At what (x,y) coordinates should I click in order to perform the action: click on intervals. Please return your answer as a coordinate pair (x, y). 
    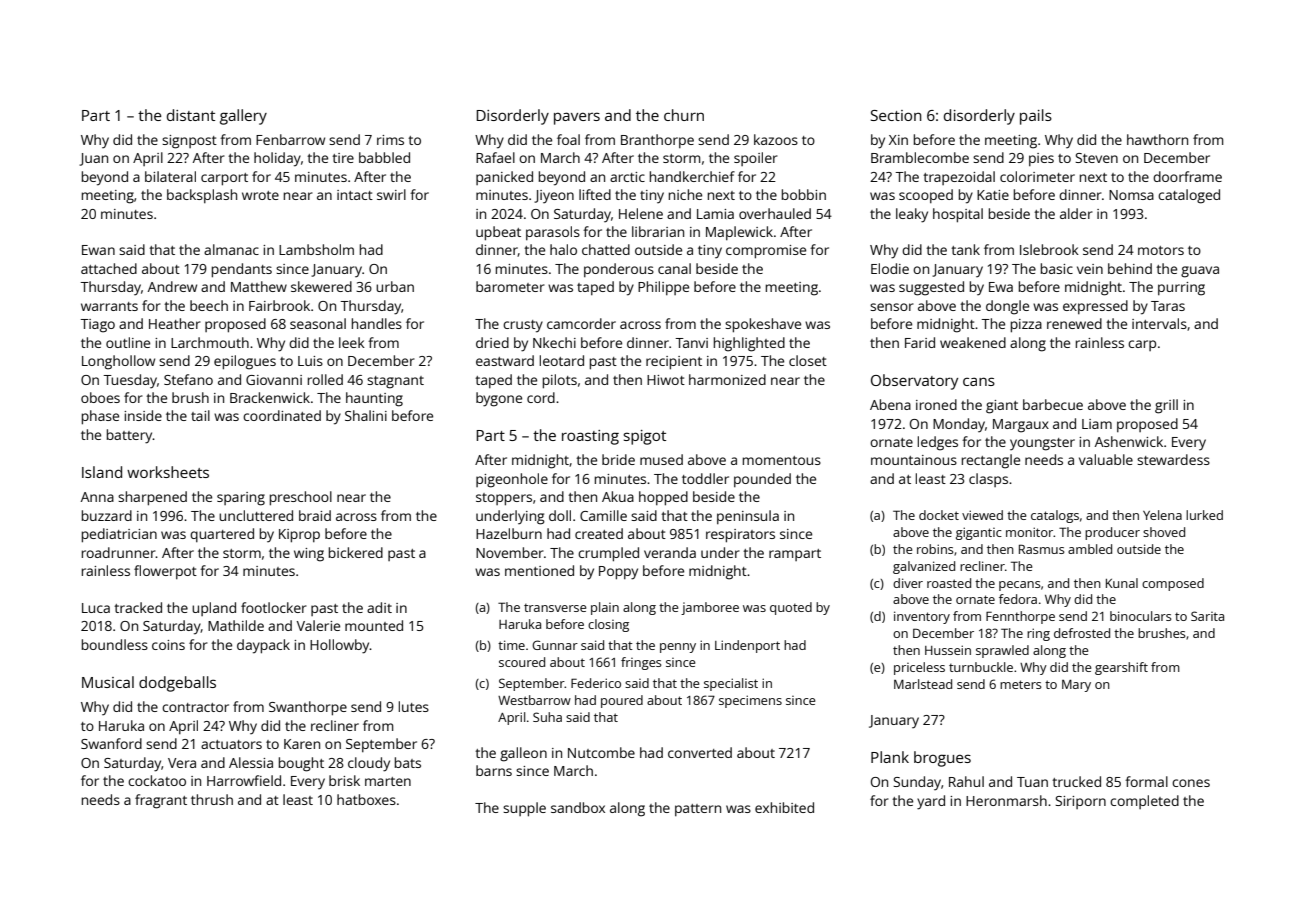
    Looking at the image, I should click on (1159, 323).
